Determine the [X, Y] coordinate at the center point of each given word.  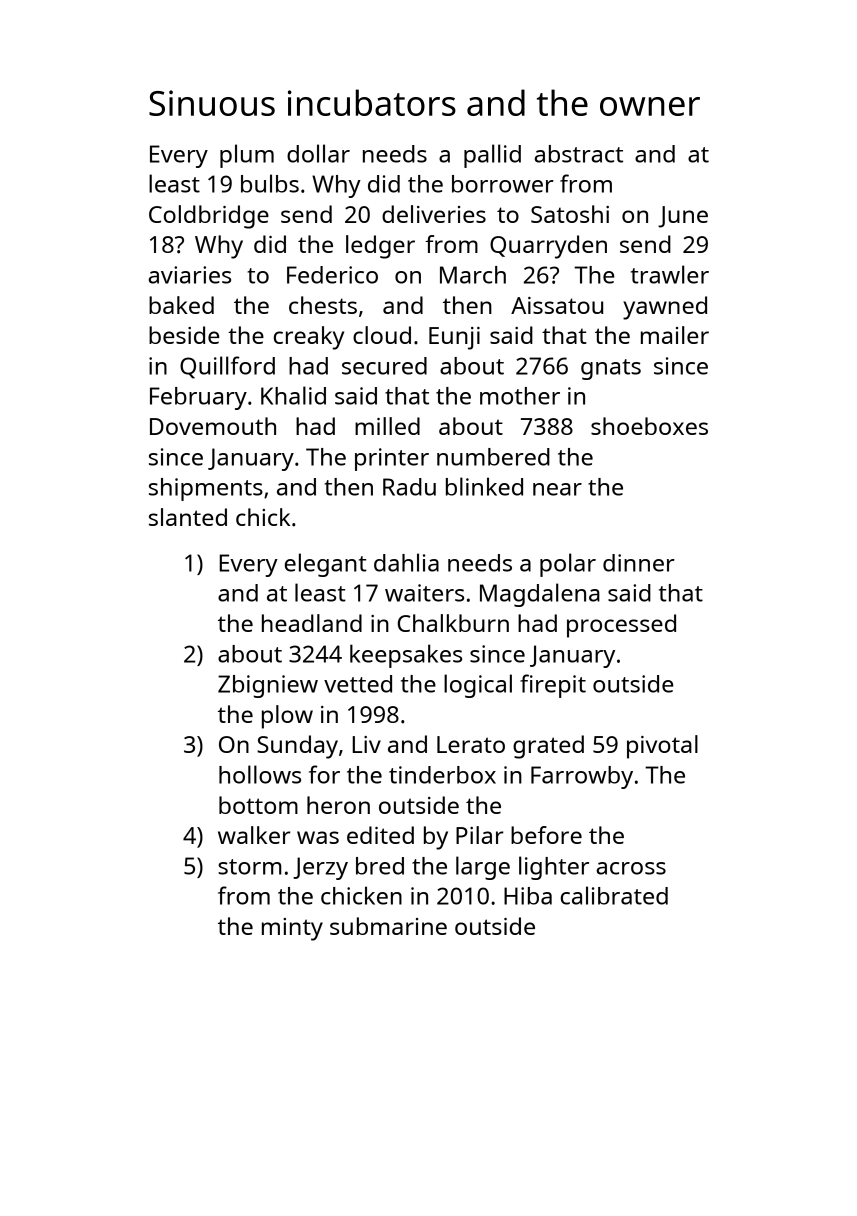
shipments [206, 489]
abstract [578, 154]
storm [249, 867]
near [557, 489]
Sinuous [212, 103]
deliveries [434, 214]
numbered [493, 457]
